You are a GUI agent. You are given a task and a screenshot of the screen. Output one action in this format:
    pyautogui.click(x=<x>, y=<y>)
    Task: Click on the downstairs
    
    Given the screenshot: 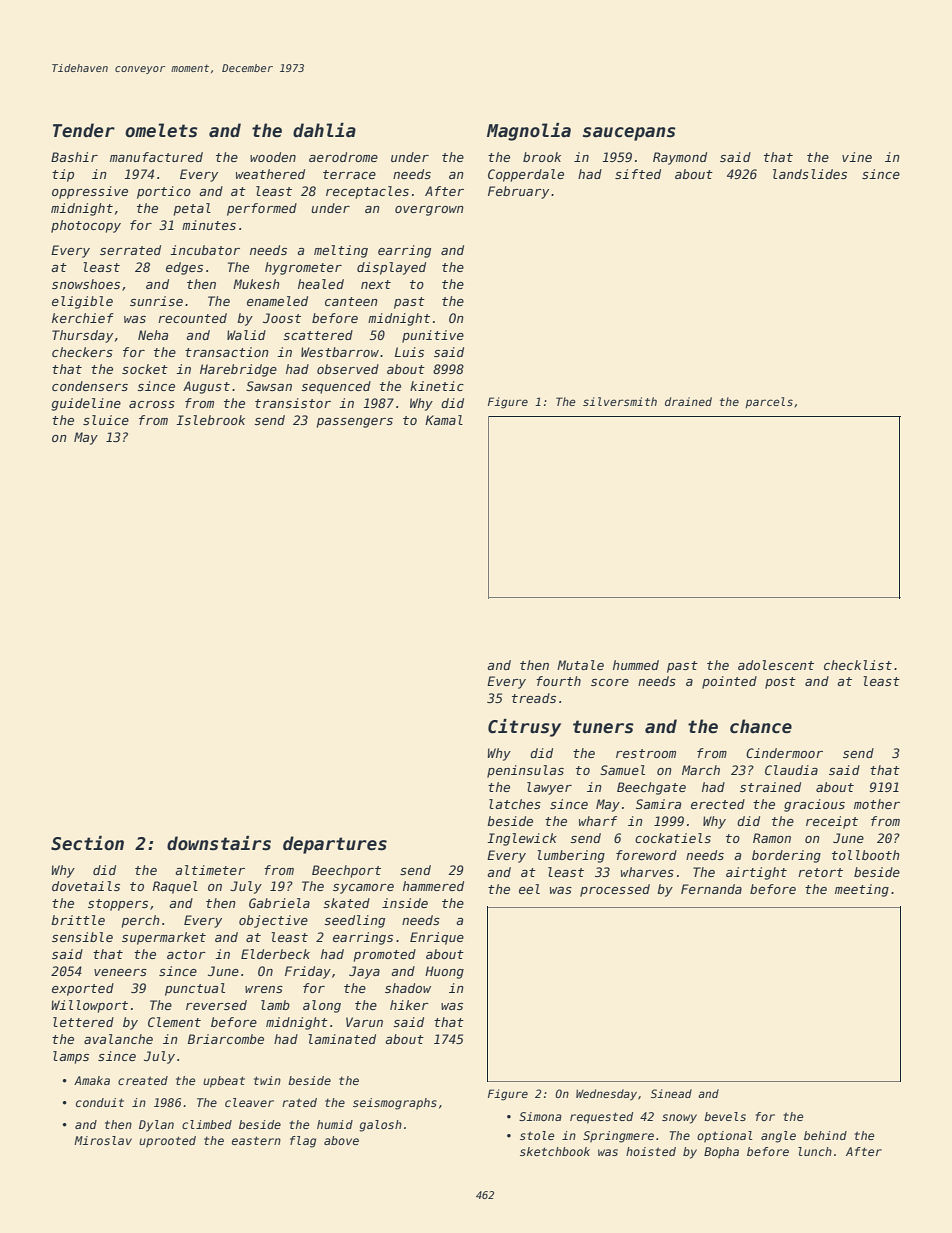 What is the action you would take?
    pyautogui.click(x=219, y=843)
